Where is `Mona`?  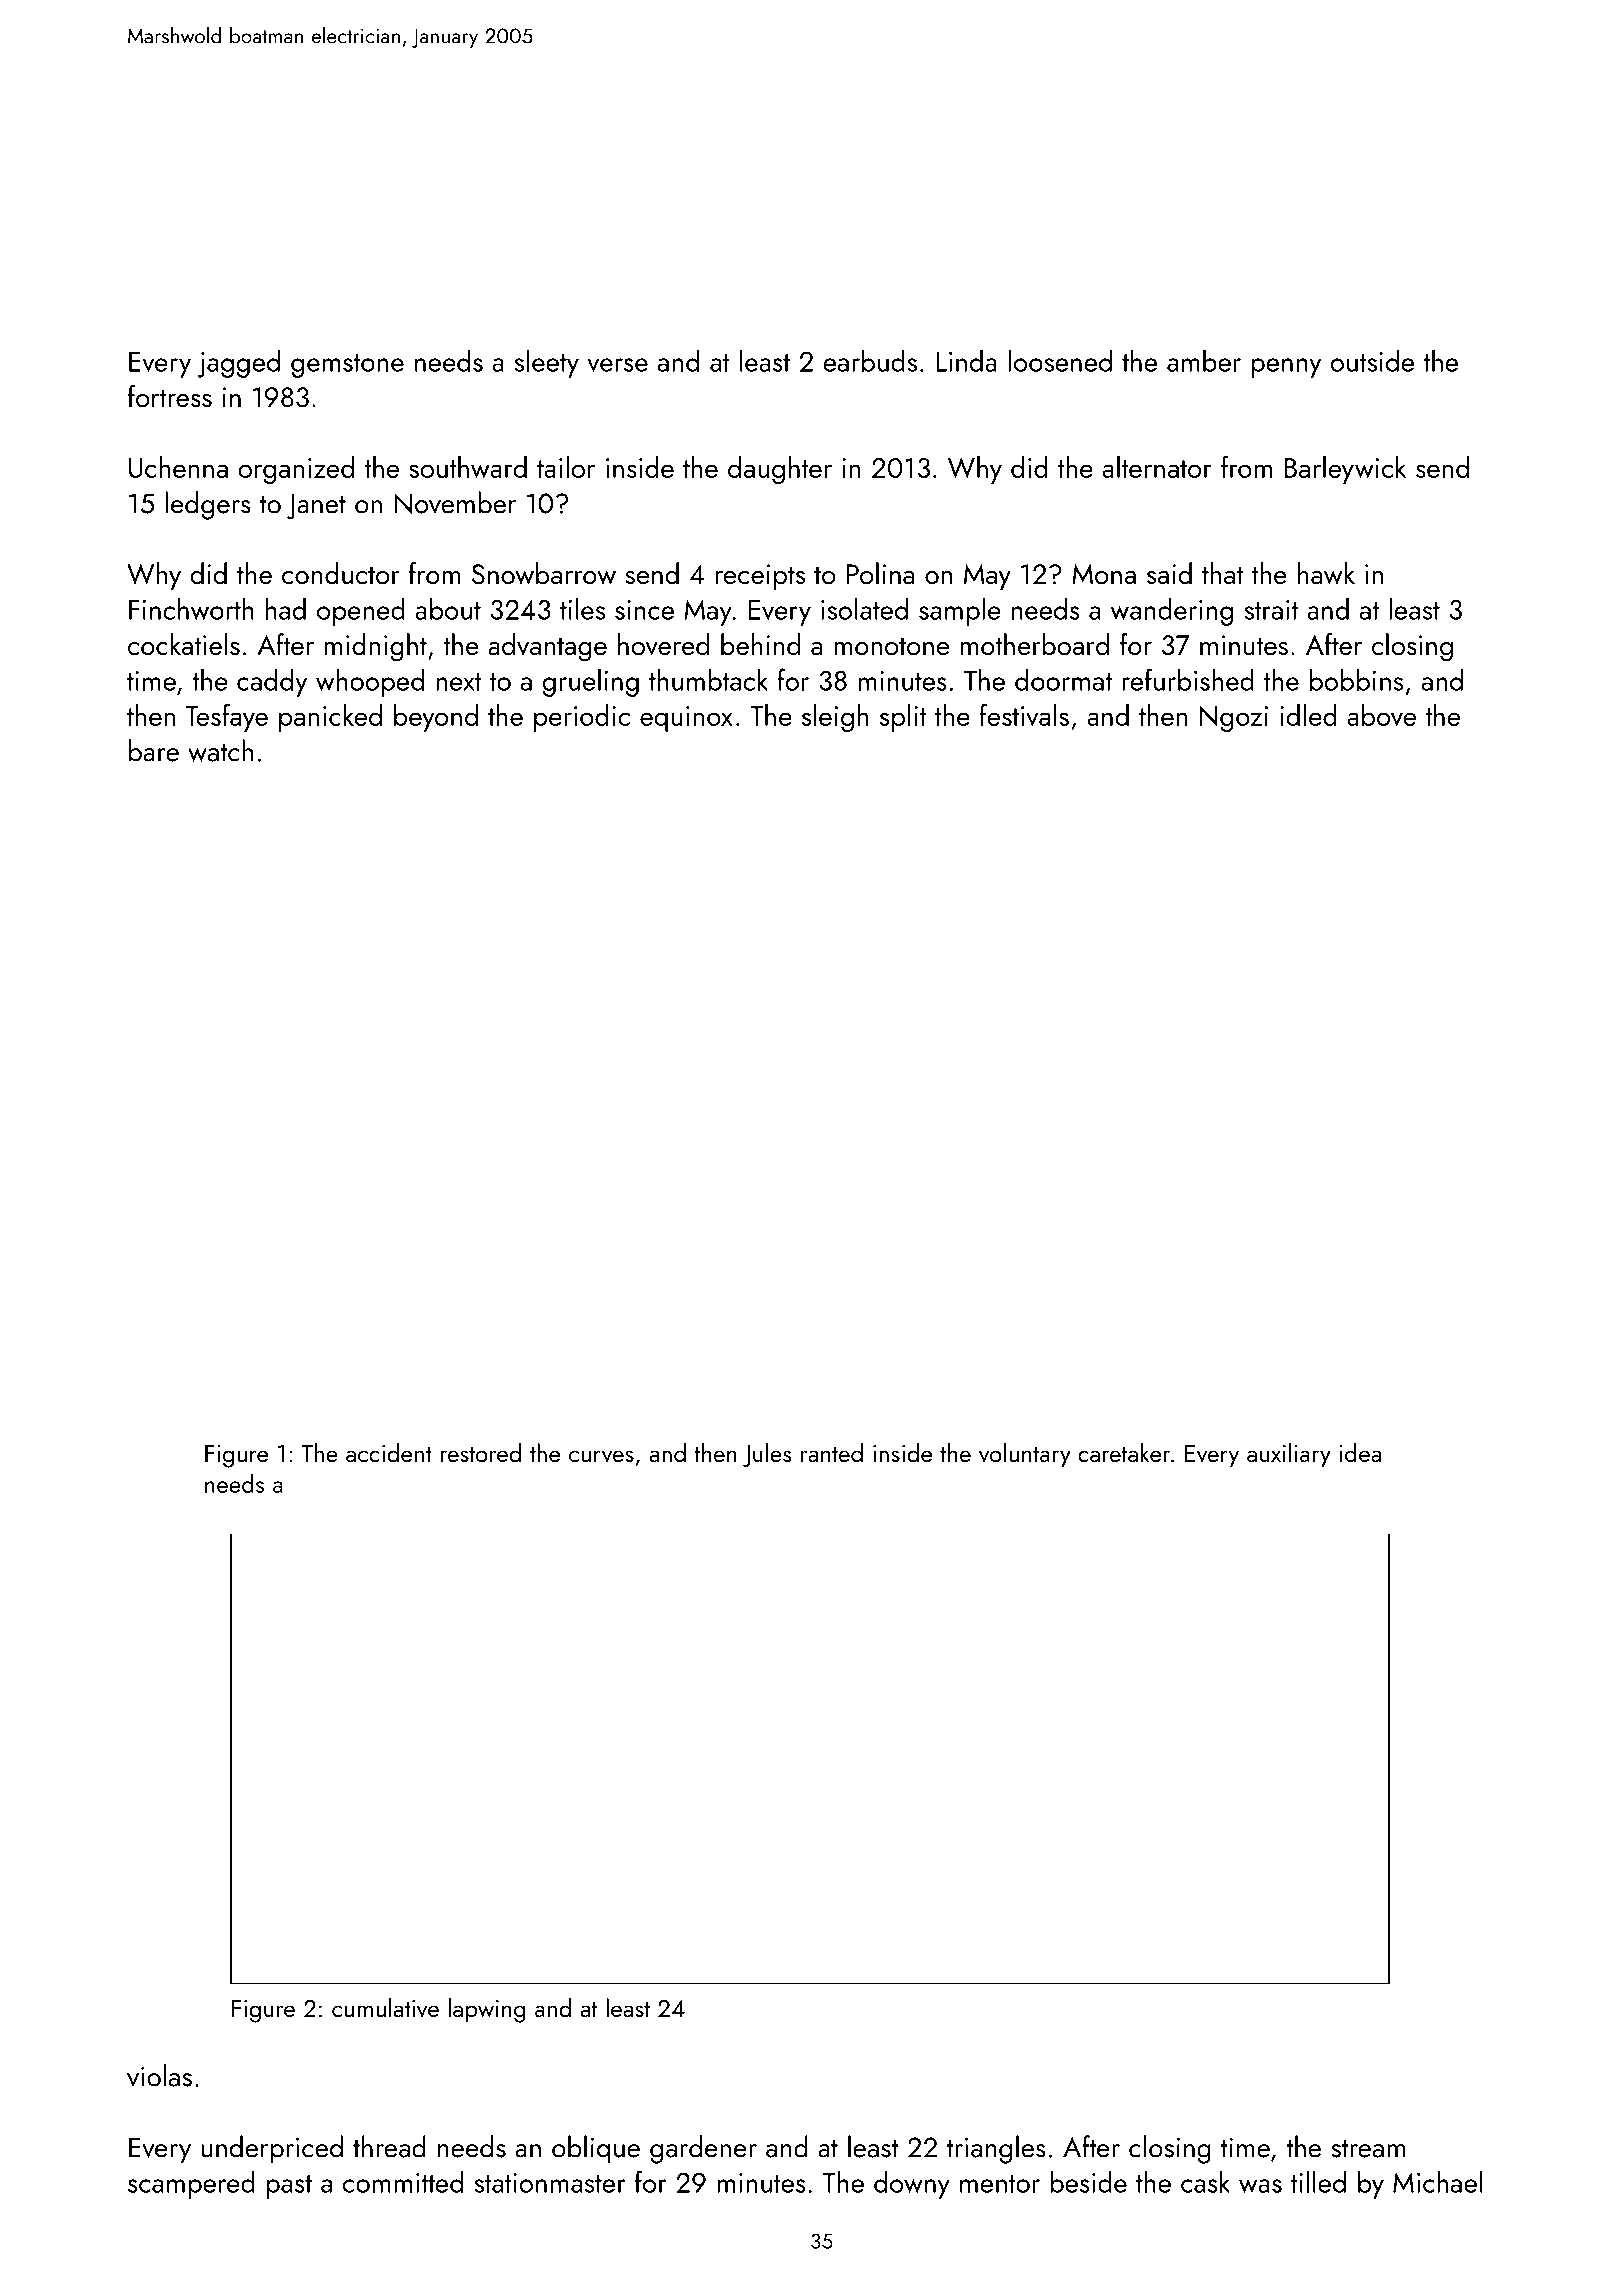 Mona is located at coordinates (1104, 574).
